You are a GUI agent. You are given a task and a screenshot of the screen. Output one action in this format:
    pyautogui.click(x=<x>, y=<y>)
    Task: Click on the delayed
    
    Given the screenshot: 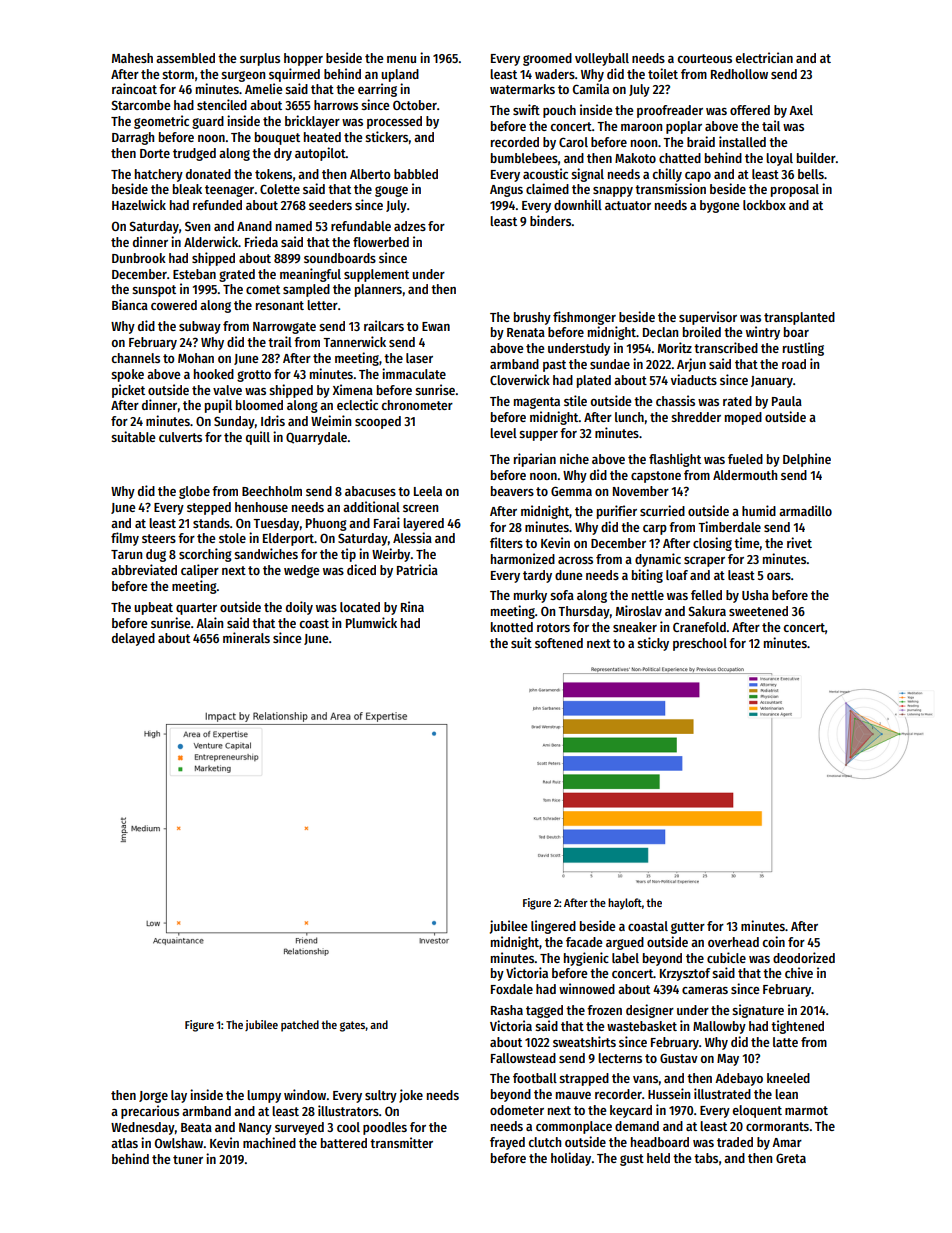 What is the action you would take?
    pyautogui.click(x=133, y=639)
